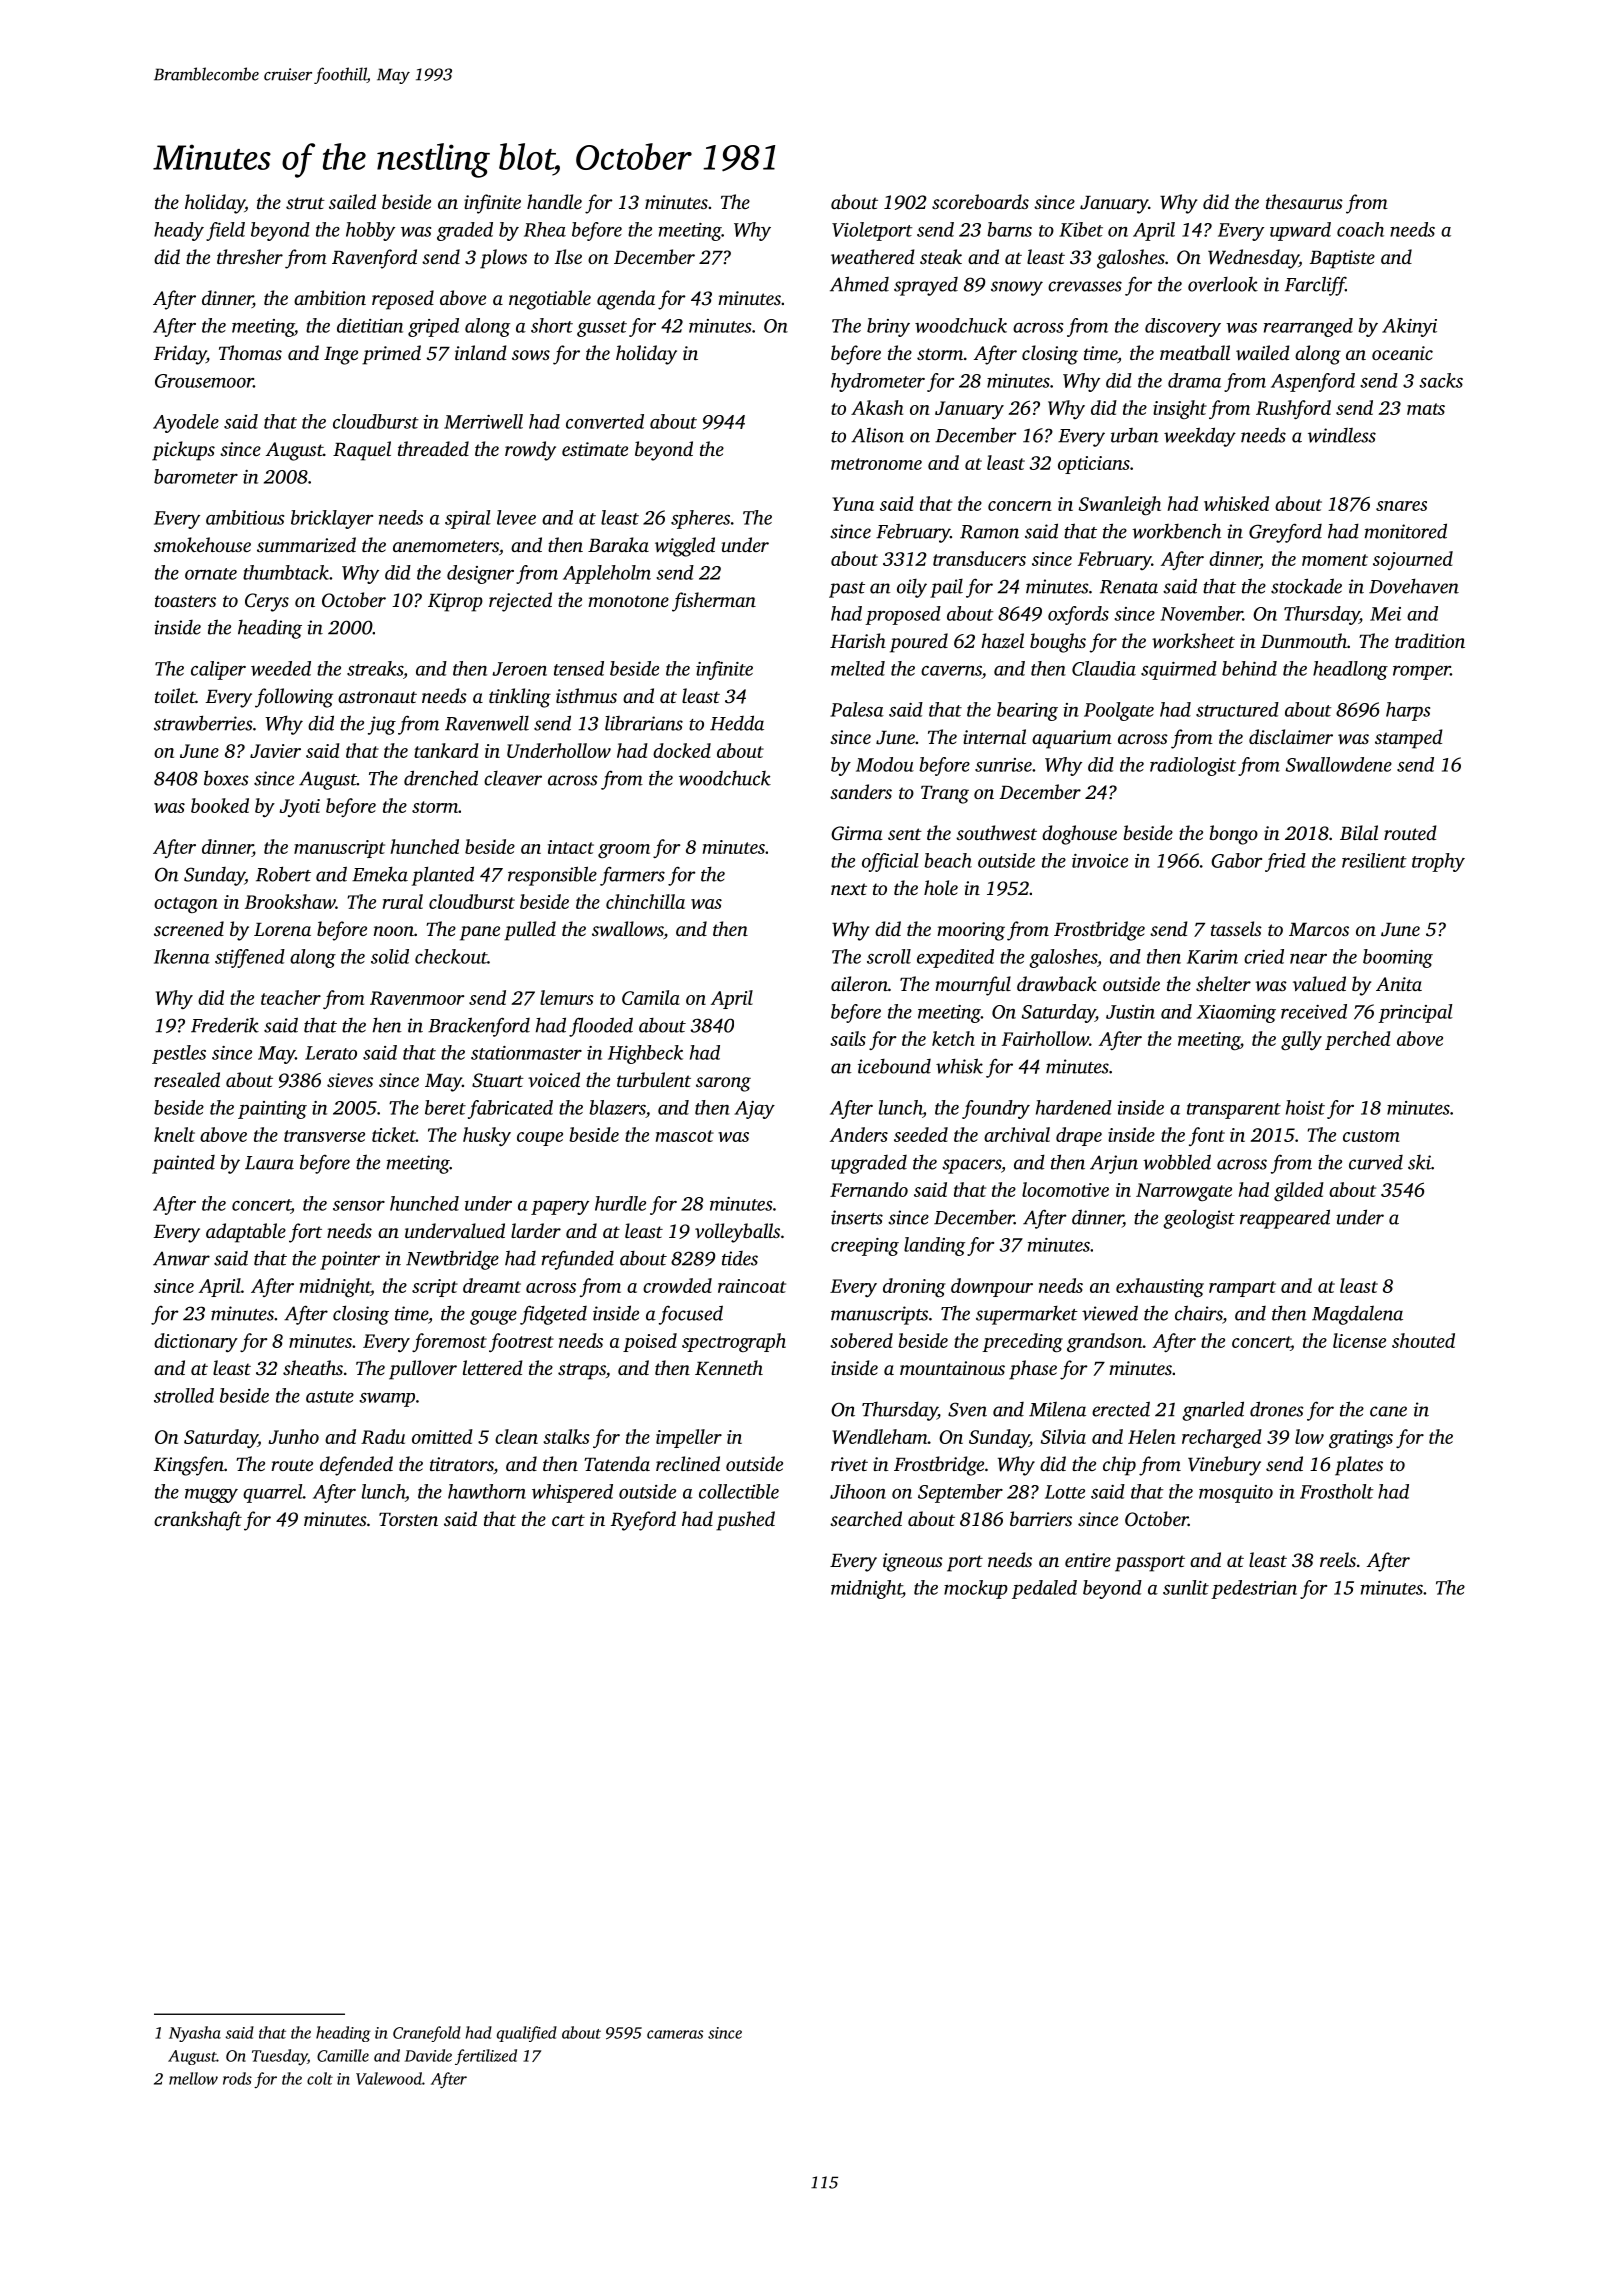 The height and width of the screenshot is (2292, 1620). I want to click on perched, so click(1358, 1040).
